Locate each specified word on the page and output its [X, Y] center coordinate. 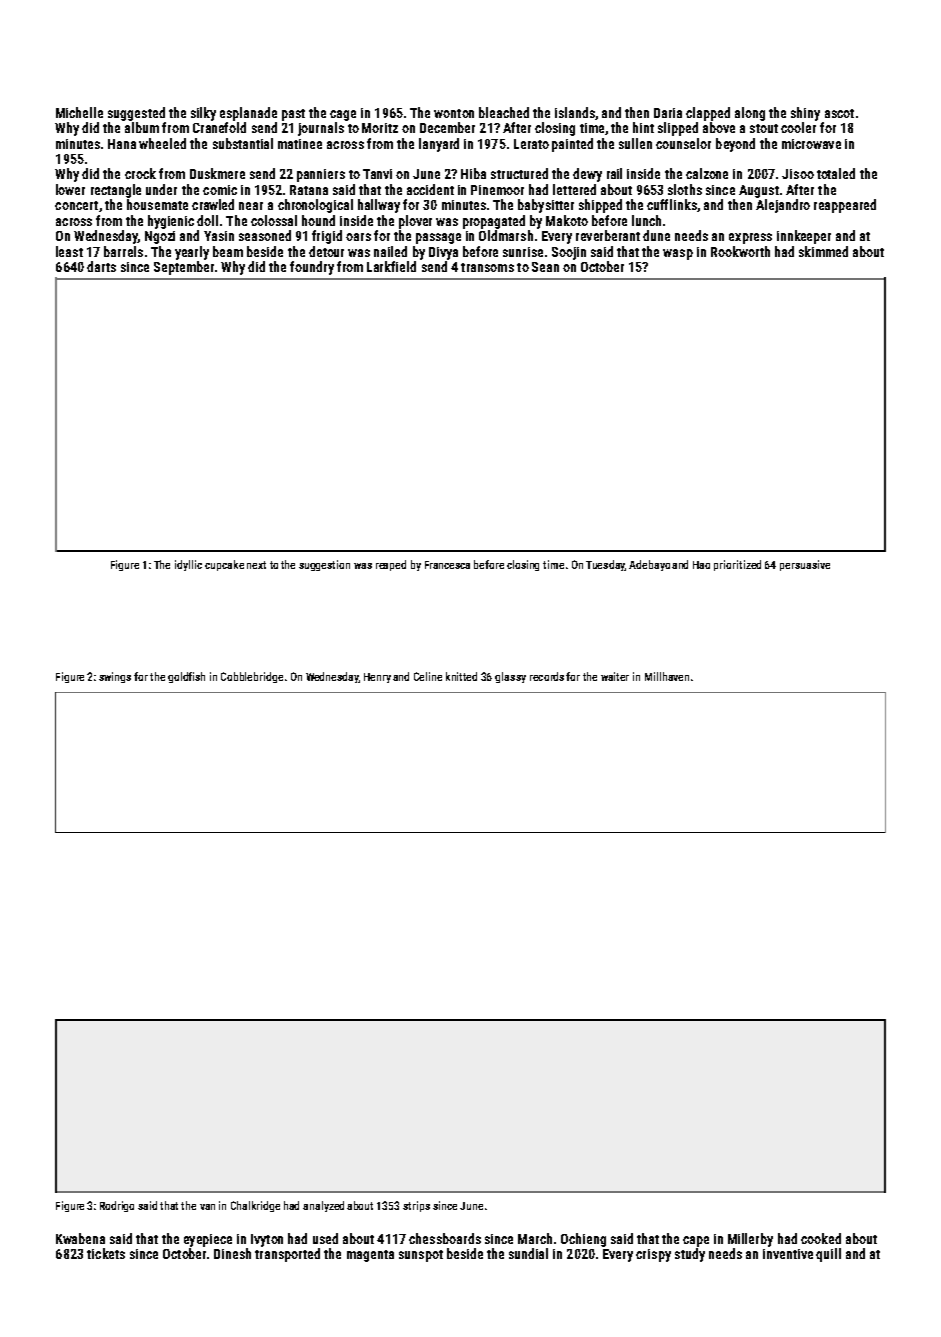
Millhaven [667, 676]
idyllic [188, 565]
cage [343, 115]
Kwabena [80, 1238]
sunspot [421, 1256]
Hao [701, 565]
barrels [123, 251]
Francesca [447, 565]
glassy [510, 677]
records [547, 676]
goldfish [186, 677]
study [690, 1255]
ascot [839, 113]
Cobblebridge [252, 677]
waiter [615, 676]
